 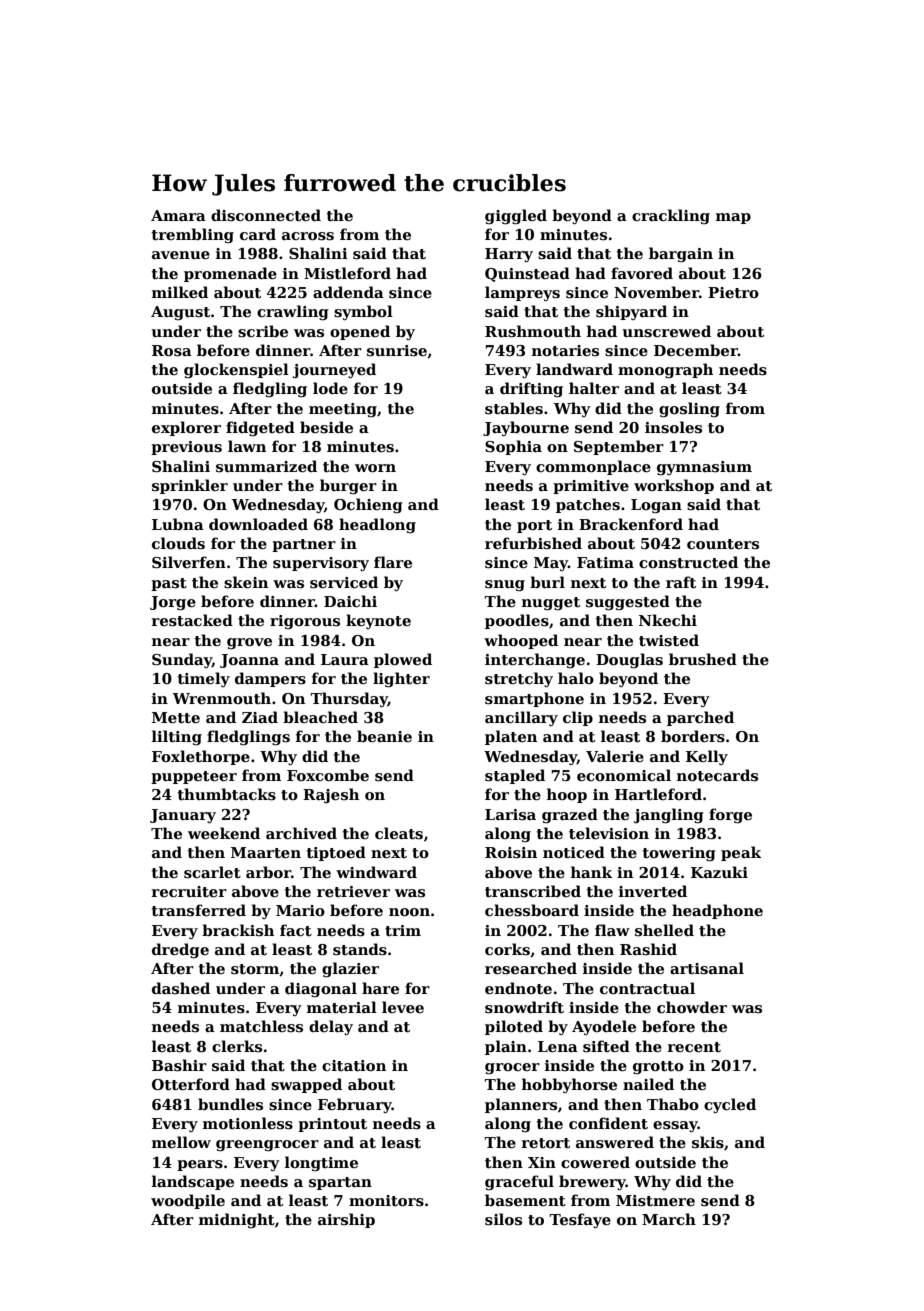 What do you see at coordinates (266, 466) in the image?
I see `summarized` at bounding box center [266, 466].
